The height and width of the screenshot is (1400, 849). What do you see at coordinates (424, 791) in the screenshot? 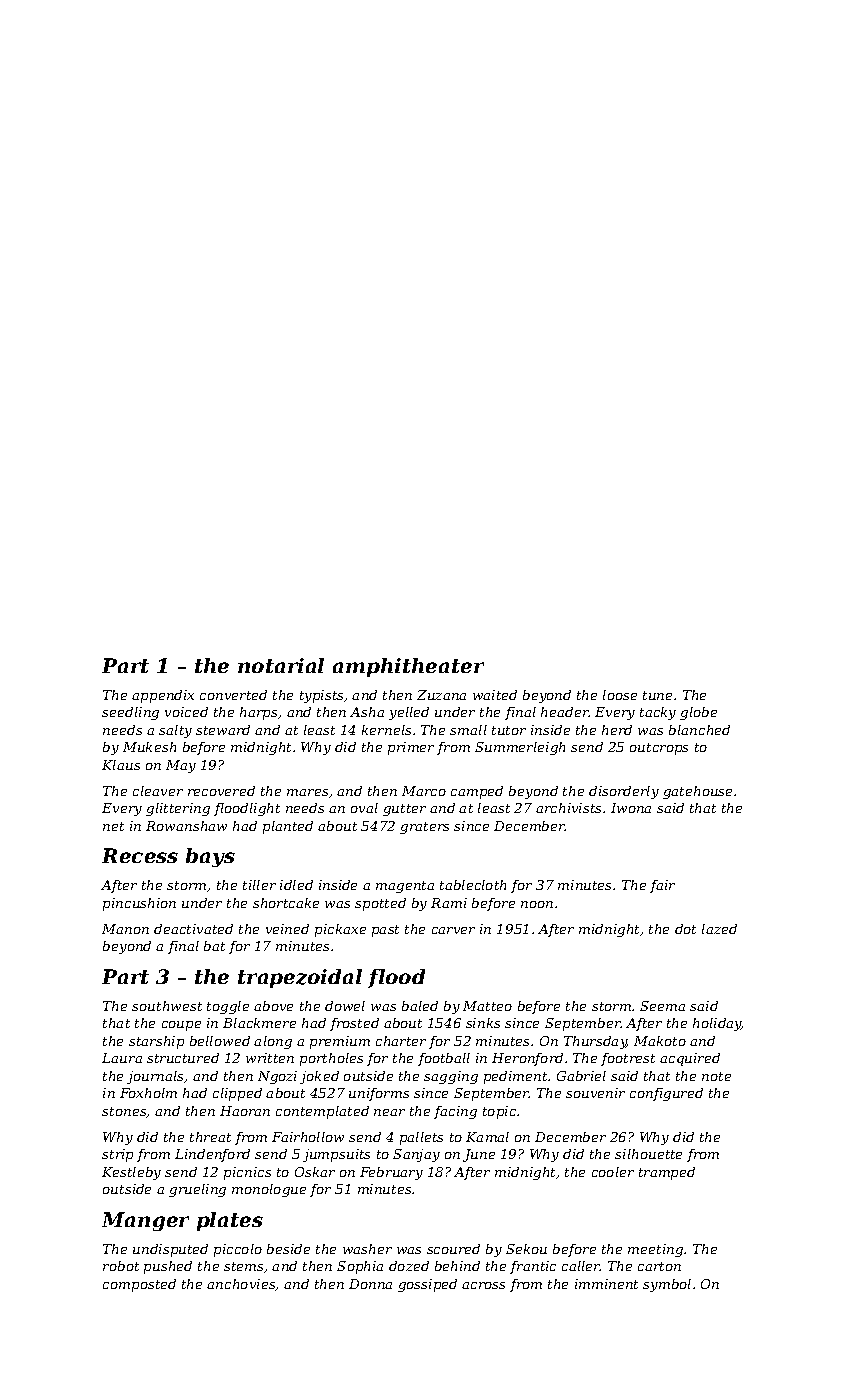
I see `Marco` at bounding box center [424, 791].
